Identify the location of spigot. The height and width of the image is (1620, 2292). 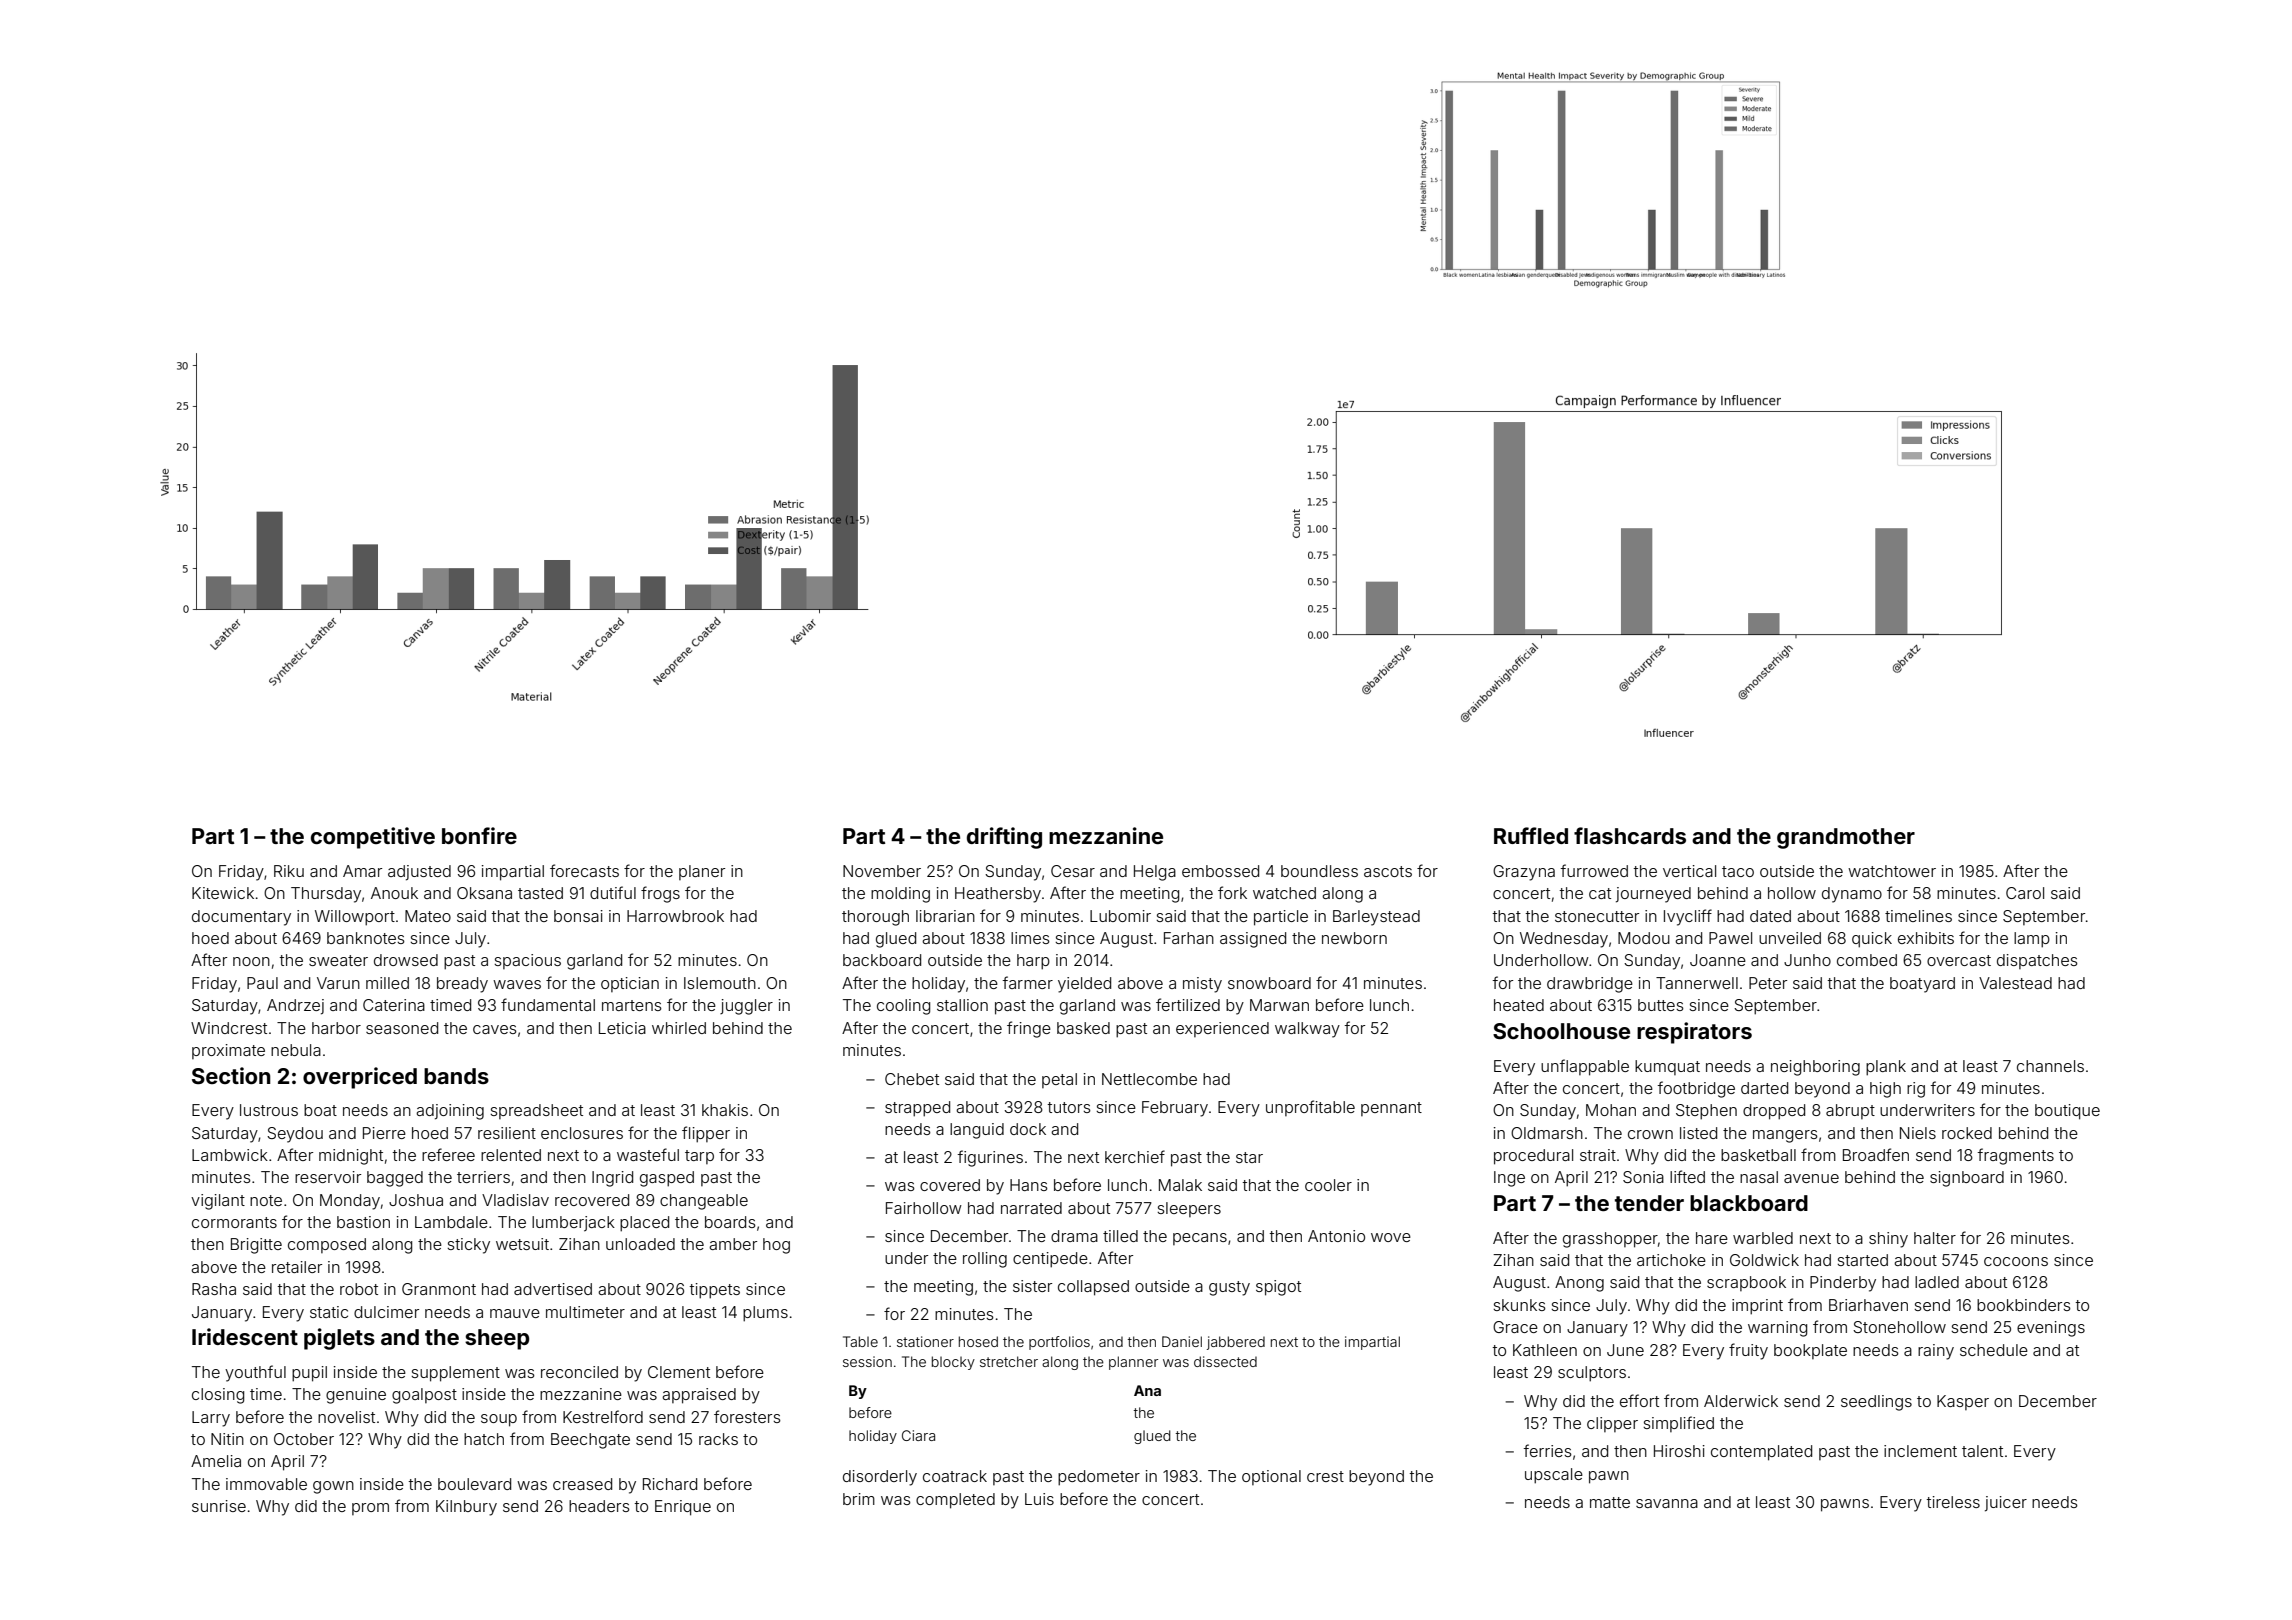
(1278, 1288).
